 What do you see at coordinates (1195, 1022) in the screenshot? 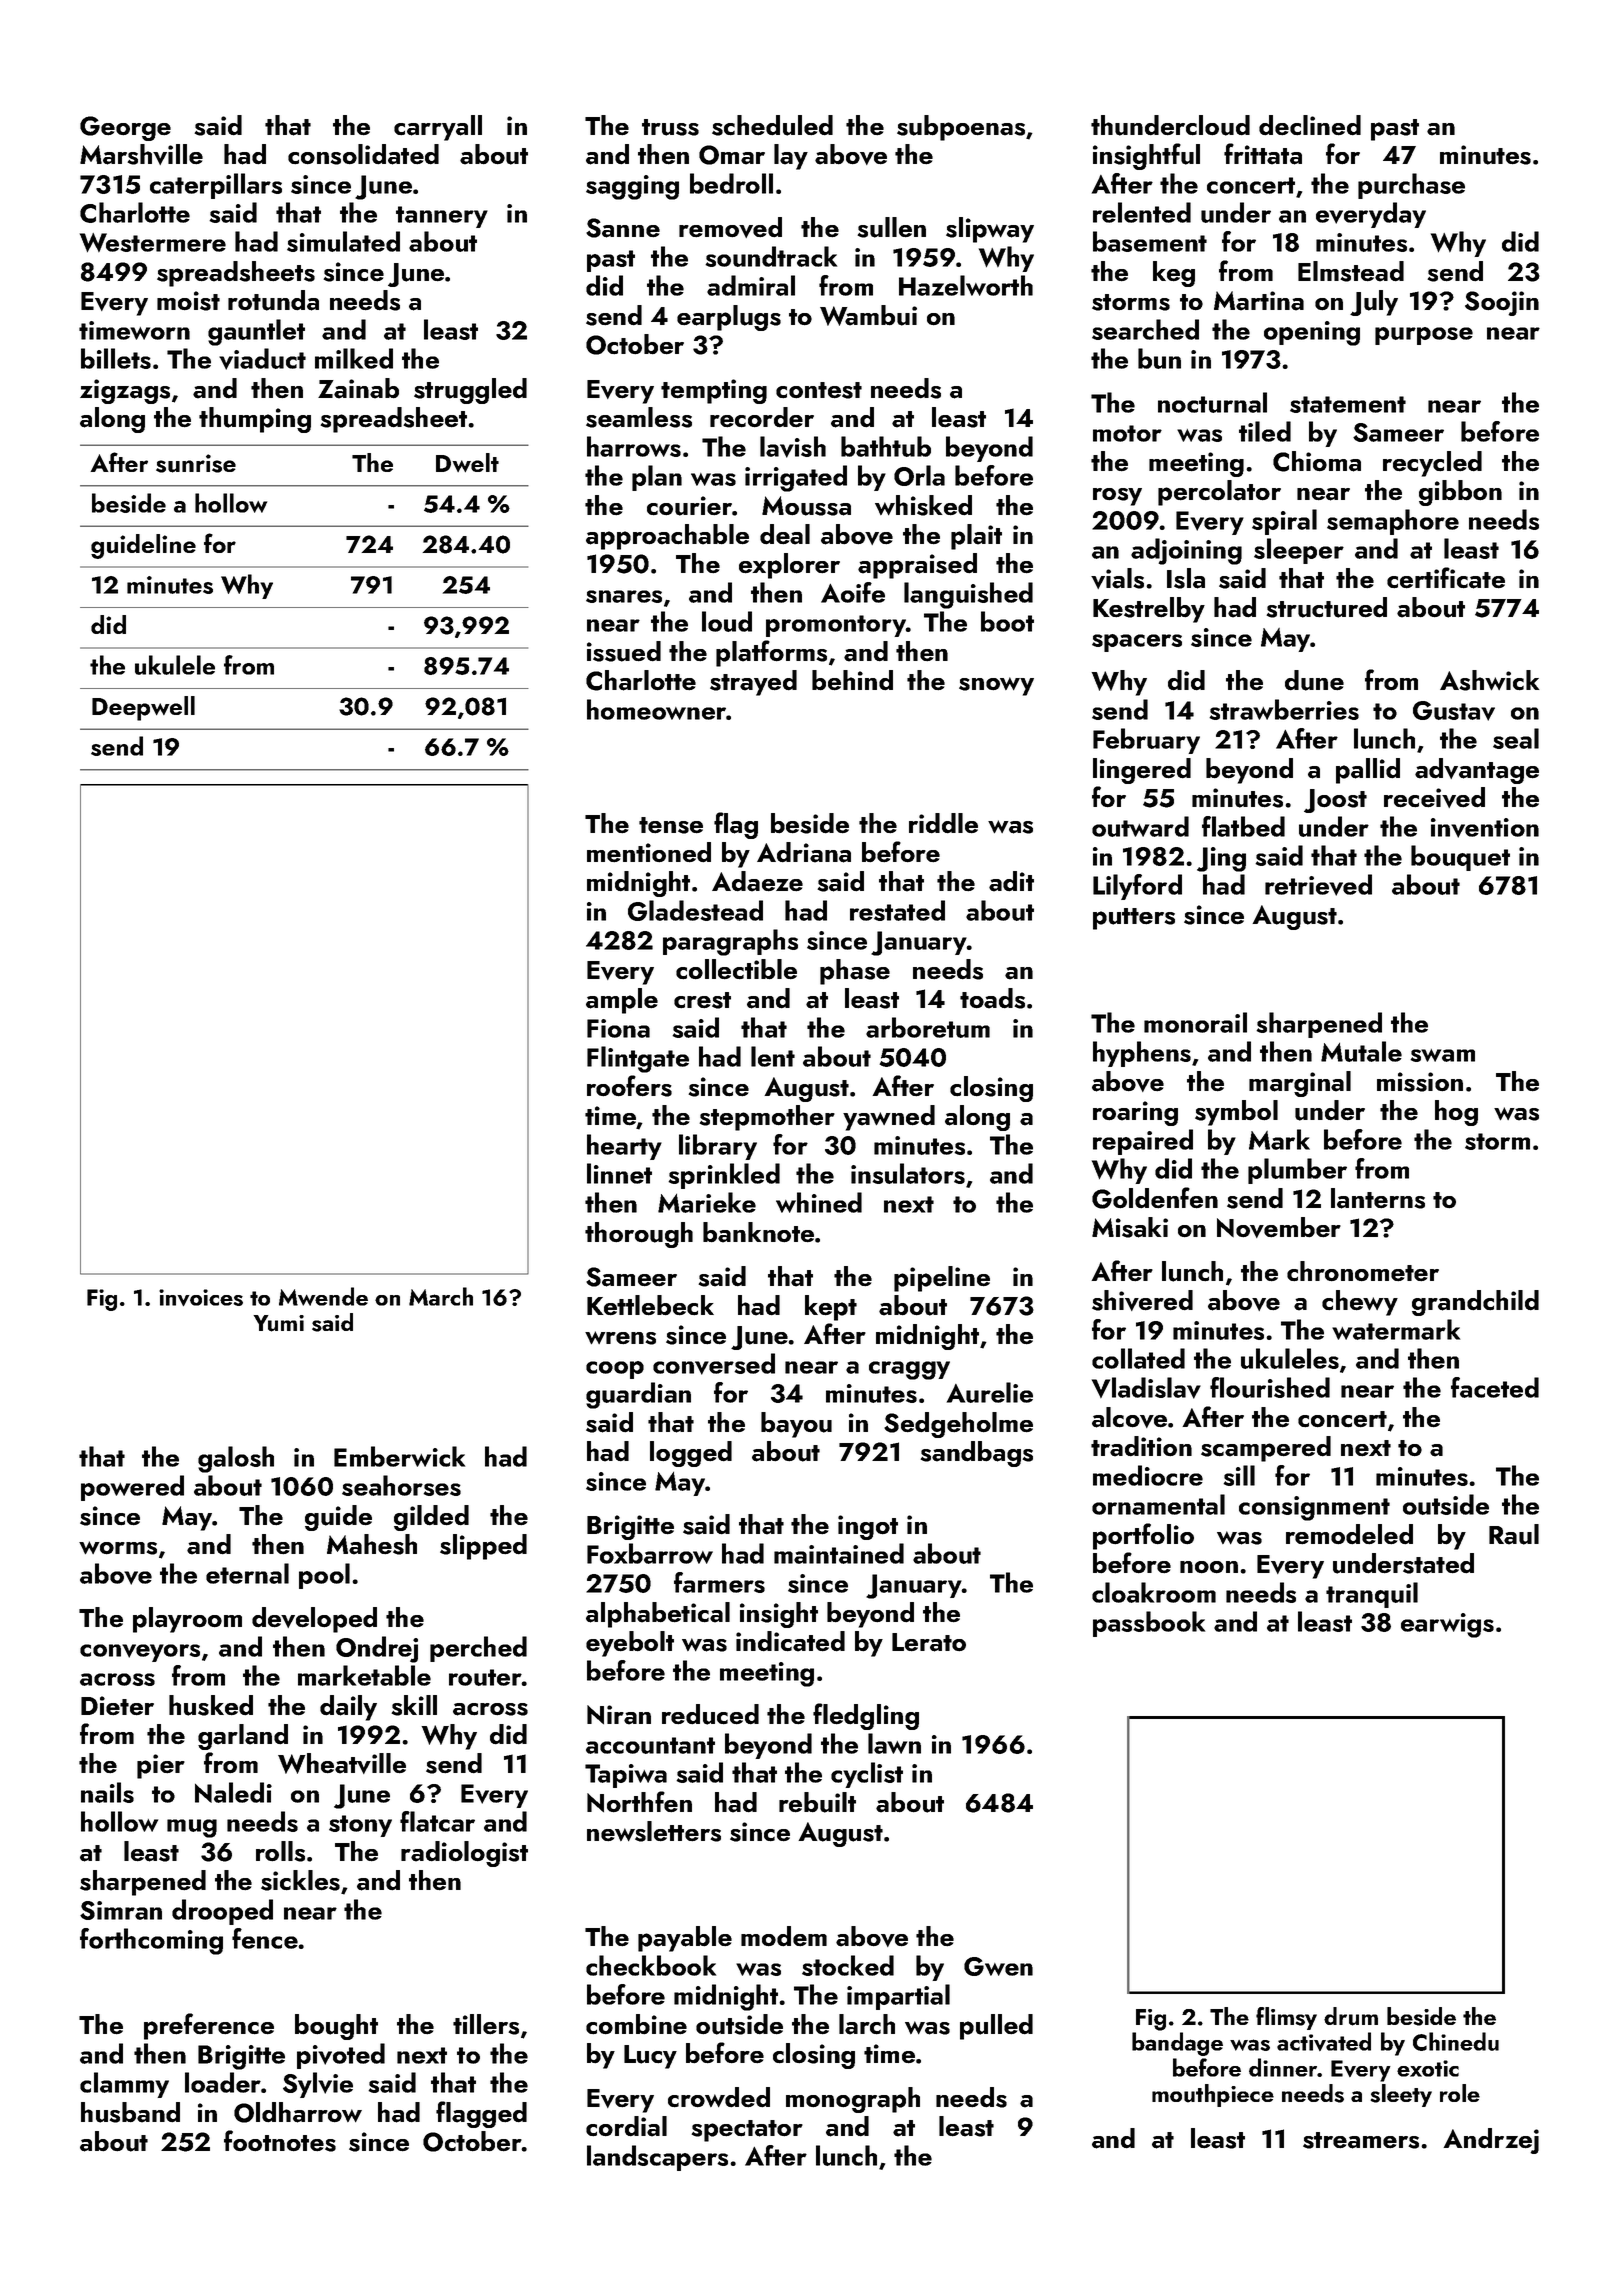
I see `monorail` at bounding box center [1195, 1022].
